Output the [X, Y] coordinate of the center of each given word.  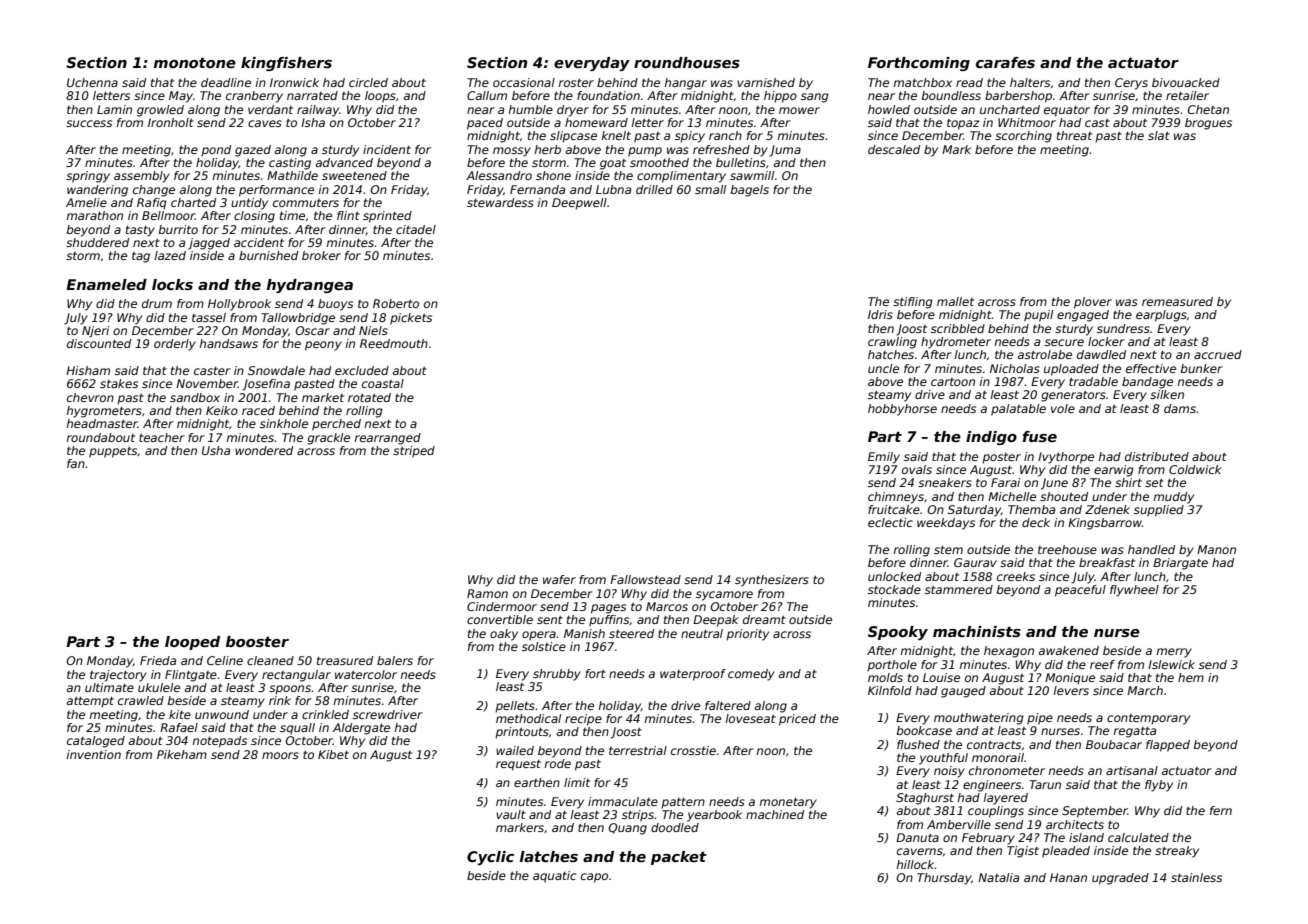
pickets [411, 319]
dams [1180, 408]
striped [414, 452]
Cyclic [490, 858]
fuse [1039, 436]
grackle [328, 439]
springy [88, 177]
